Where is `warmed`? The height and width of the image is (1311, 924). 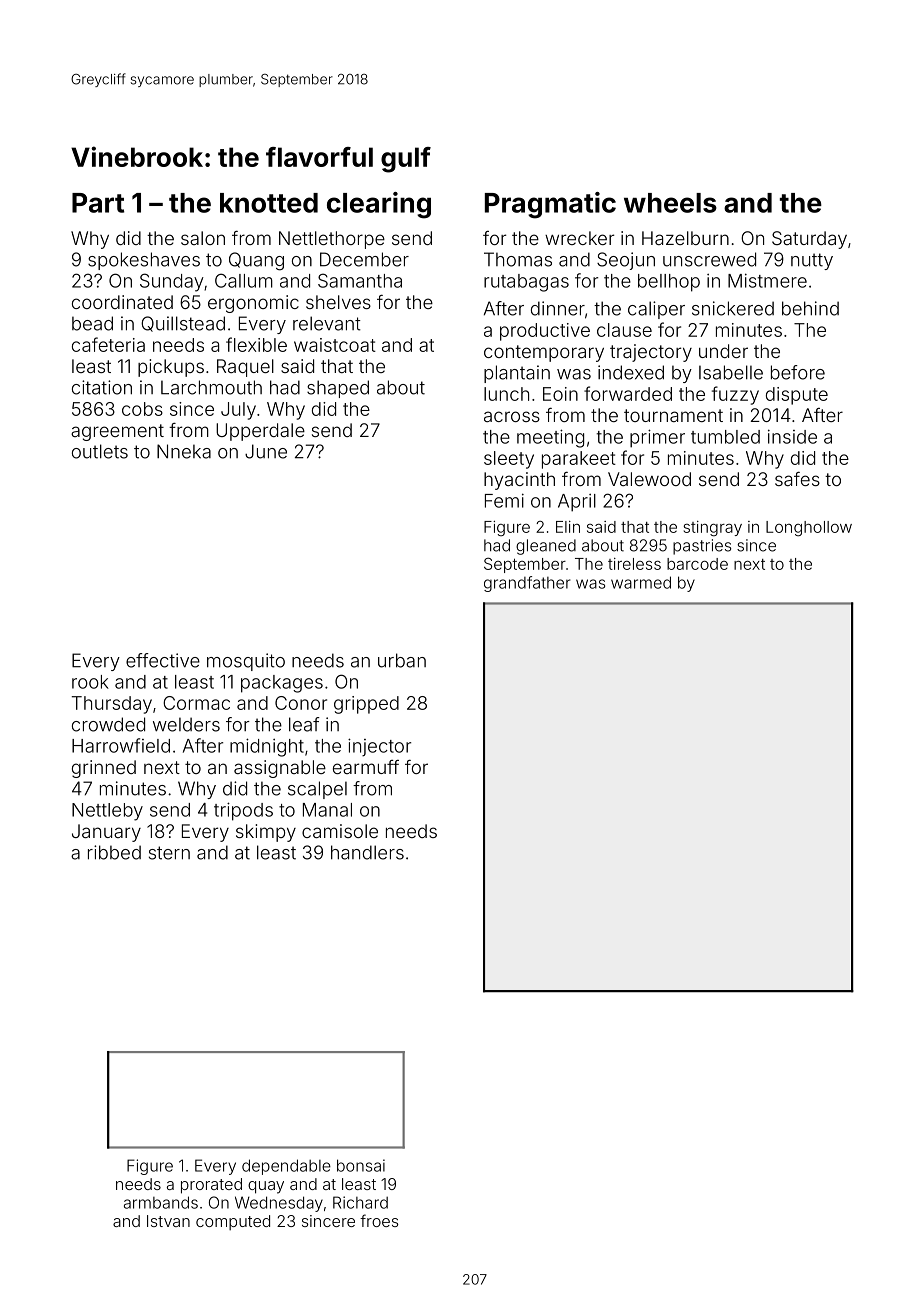
warmed is located at coordinates (641, 582).
